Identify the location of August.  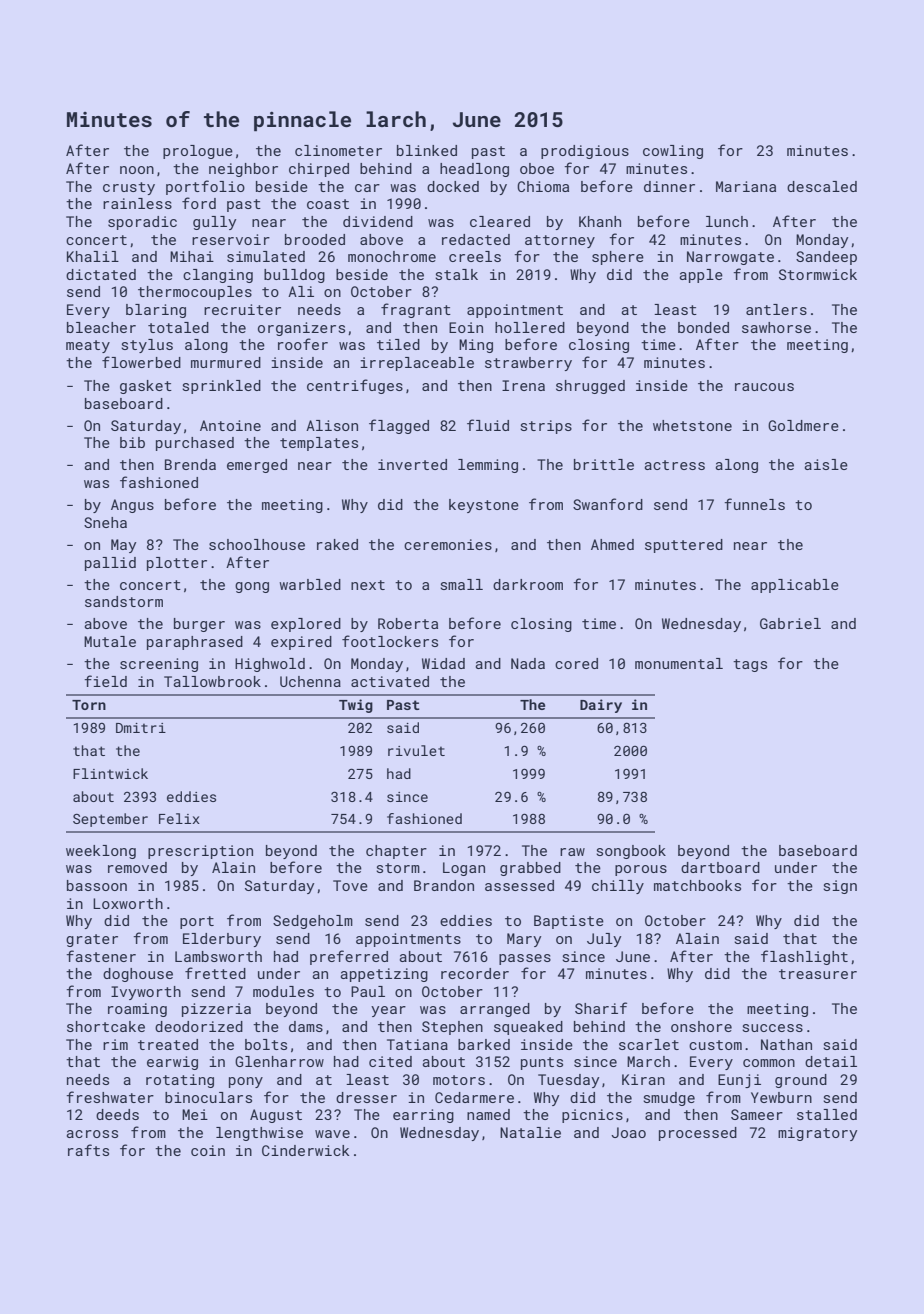
(276, 1116).
